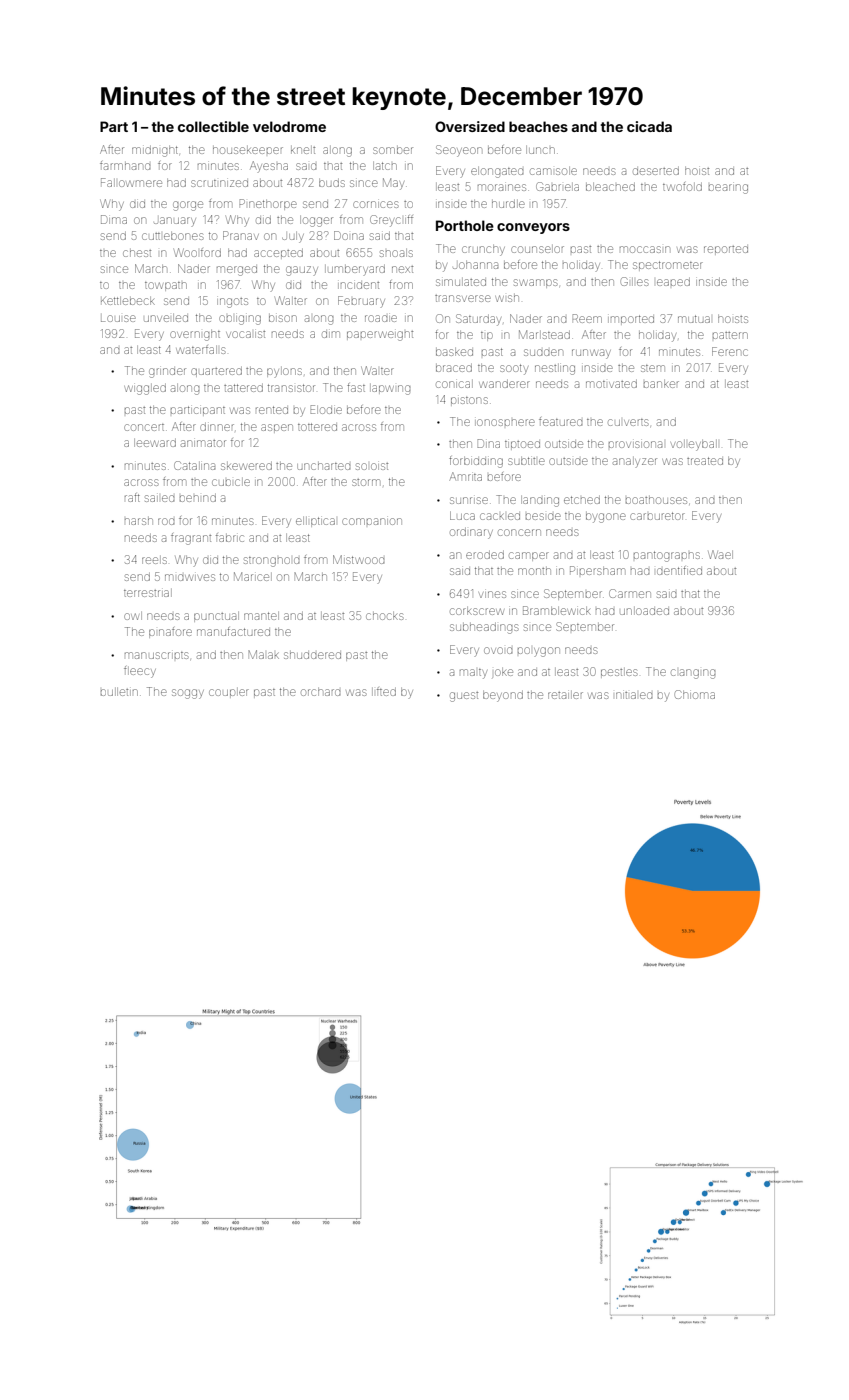 This image has width=849, height=1400. Describe the element at coordinates (454, 368) in the image. I see `braced` at that location.
